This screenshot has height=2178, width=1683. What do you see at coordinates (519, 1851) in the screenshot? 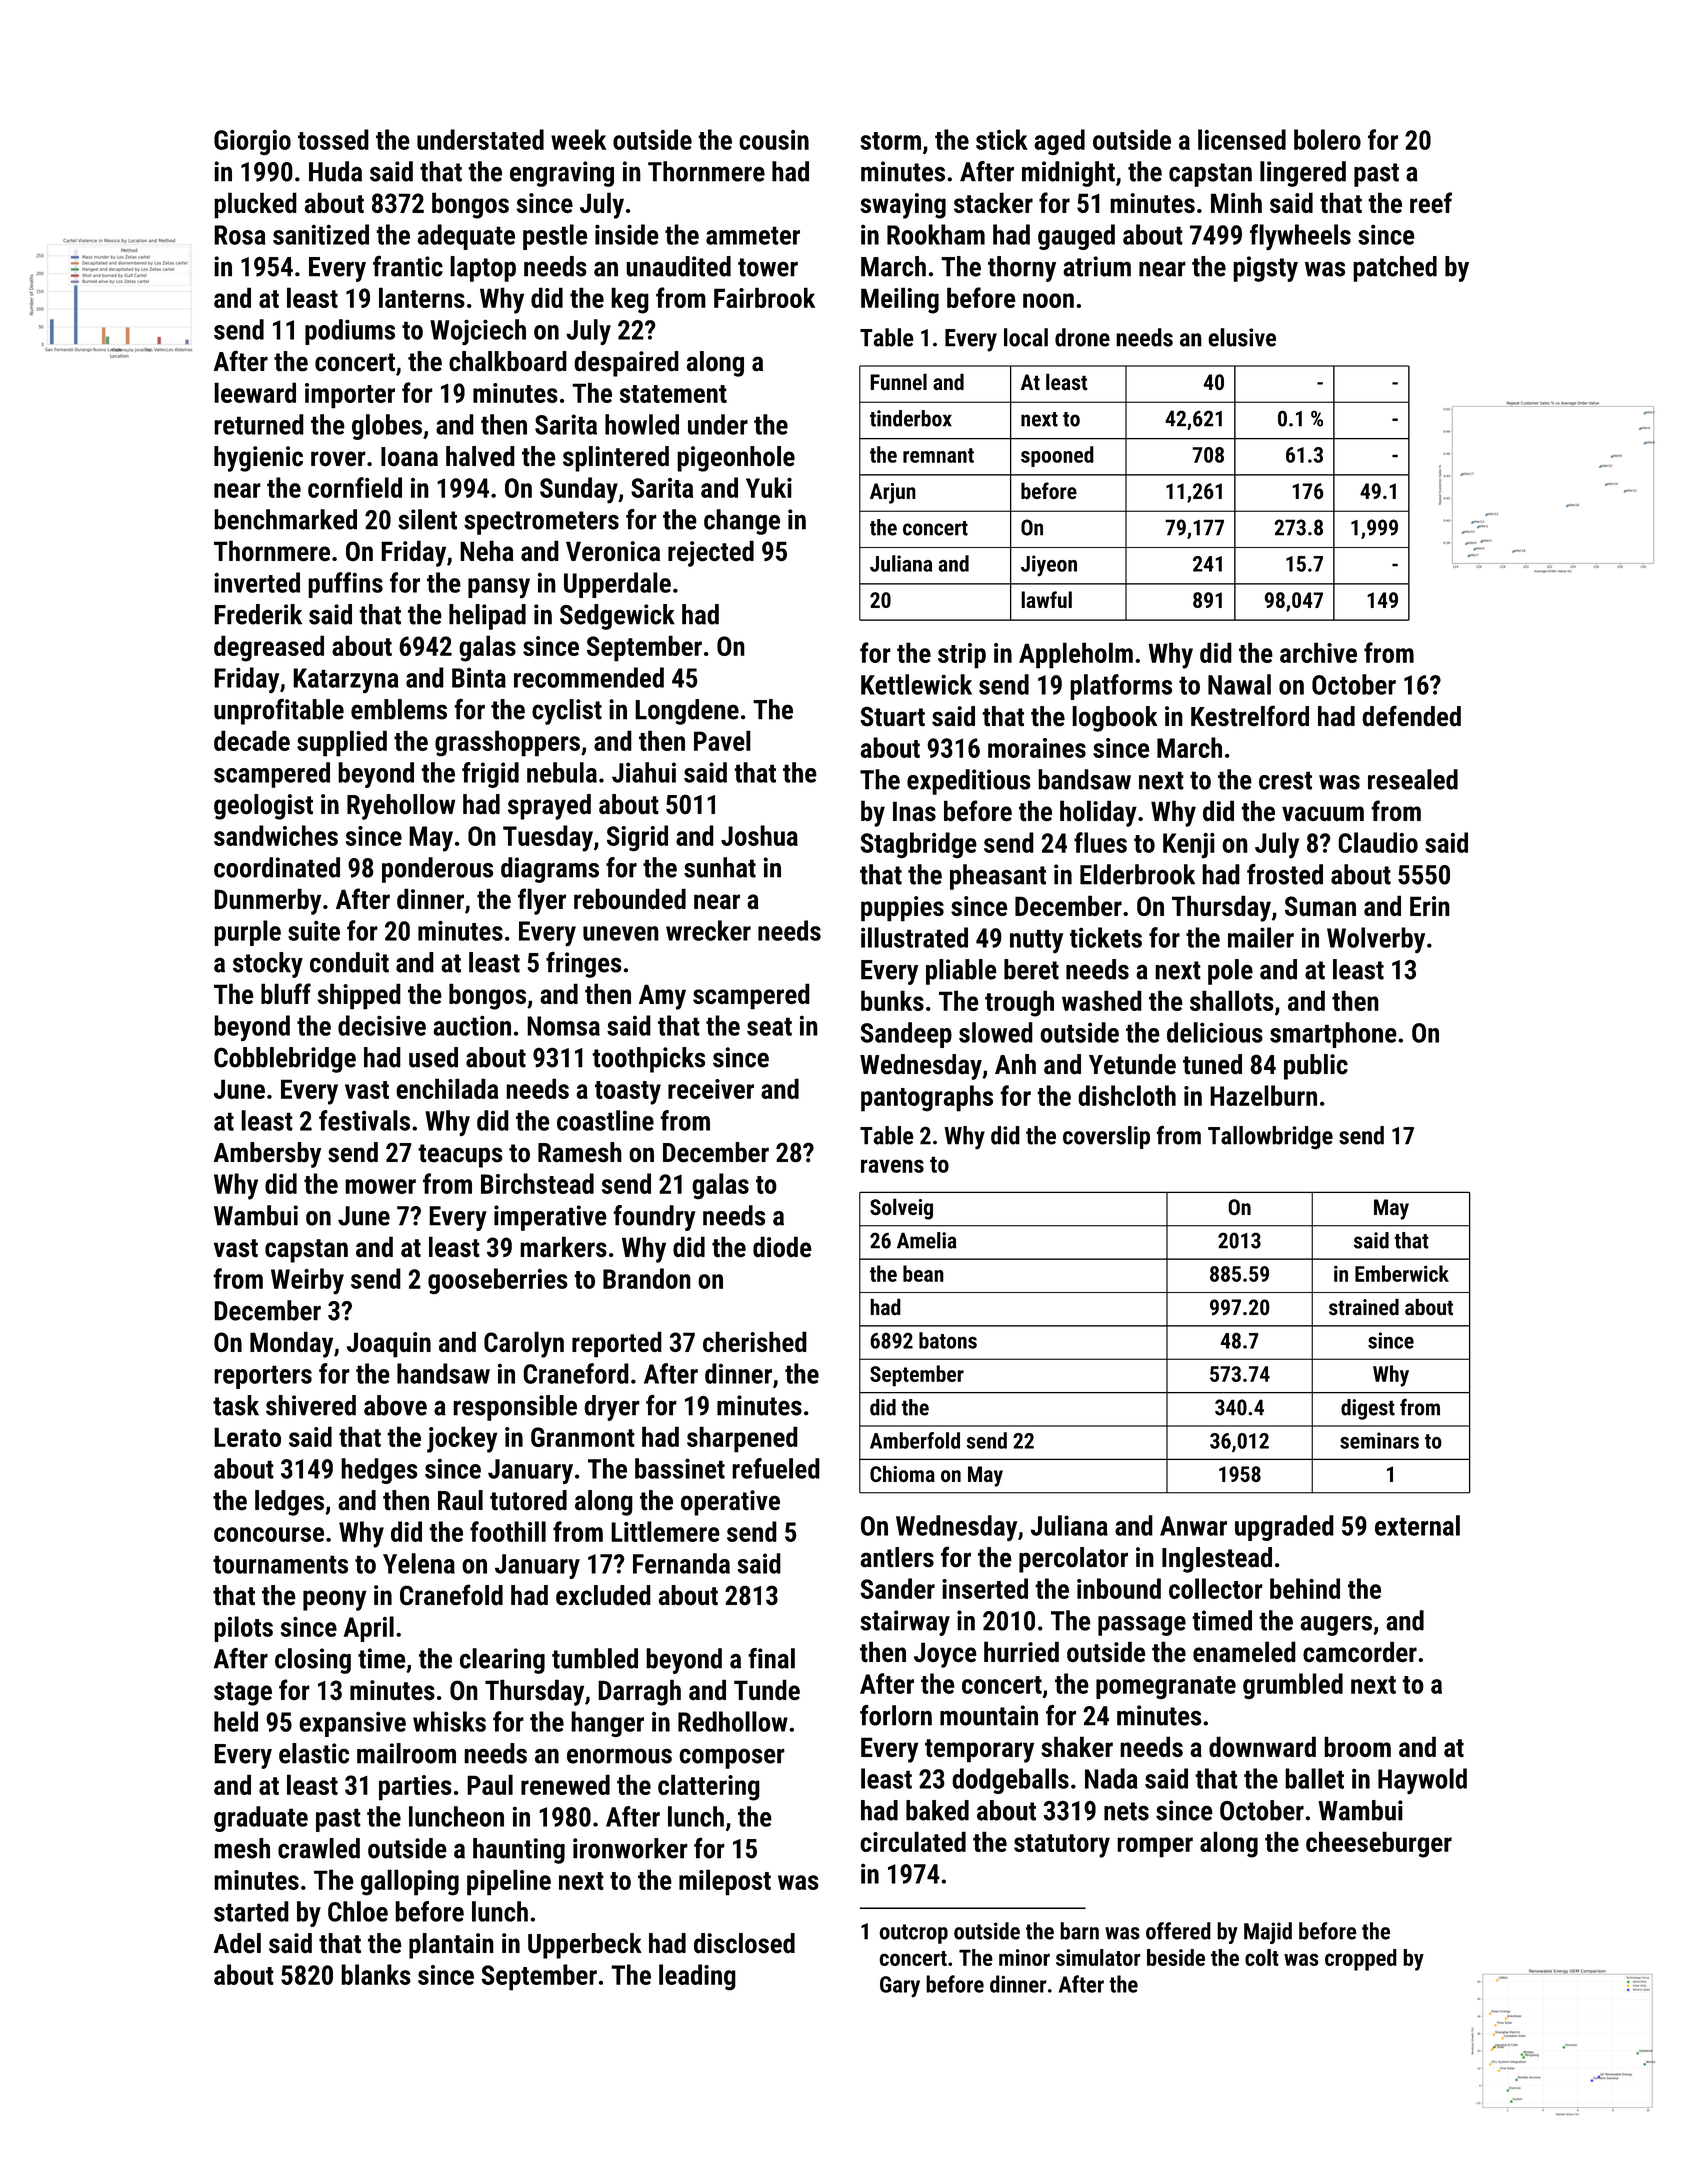
I see `haunting` at bounding box center [519, 1851].
